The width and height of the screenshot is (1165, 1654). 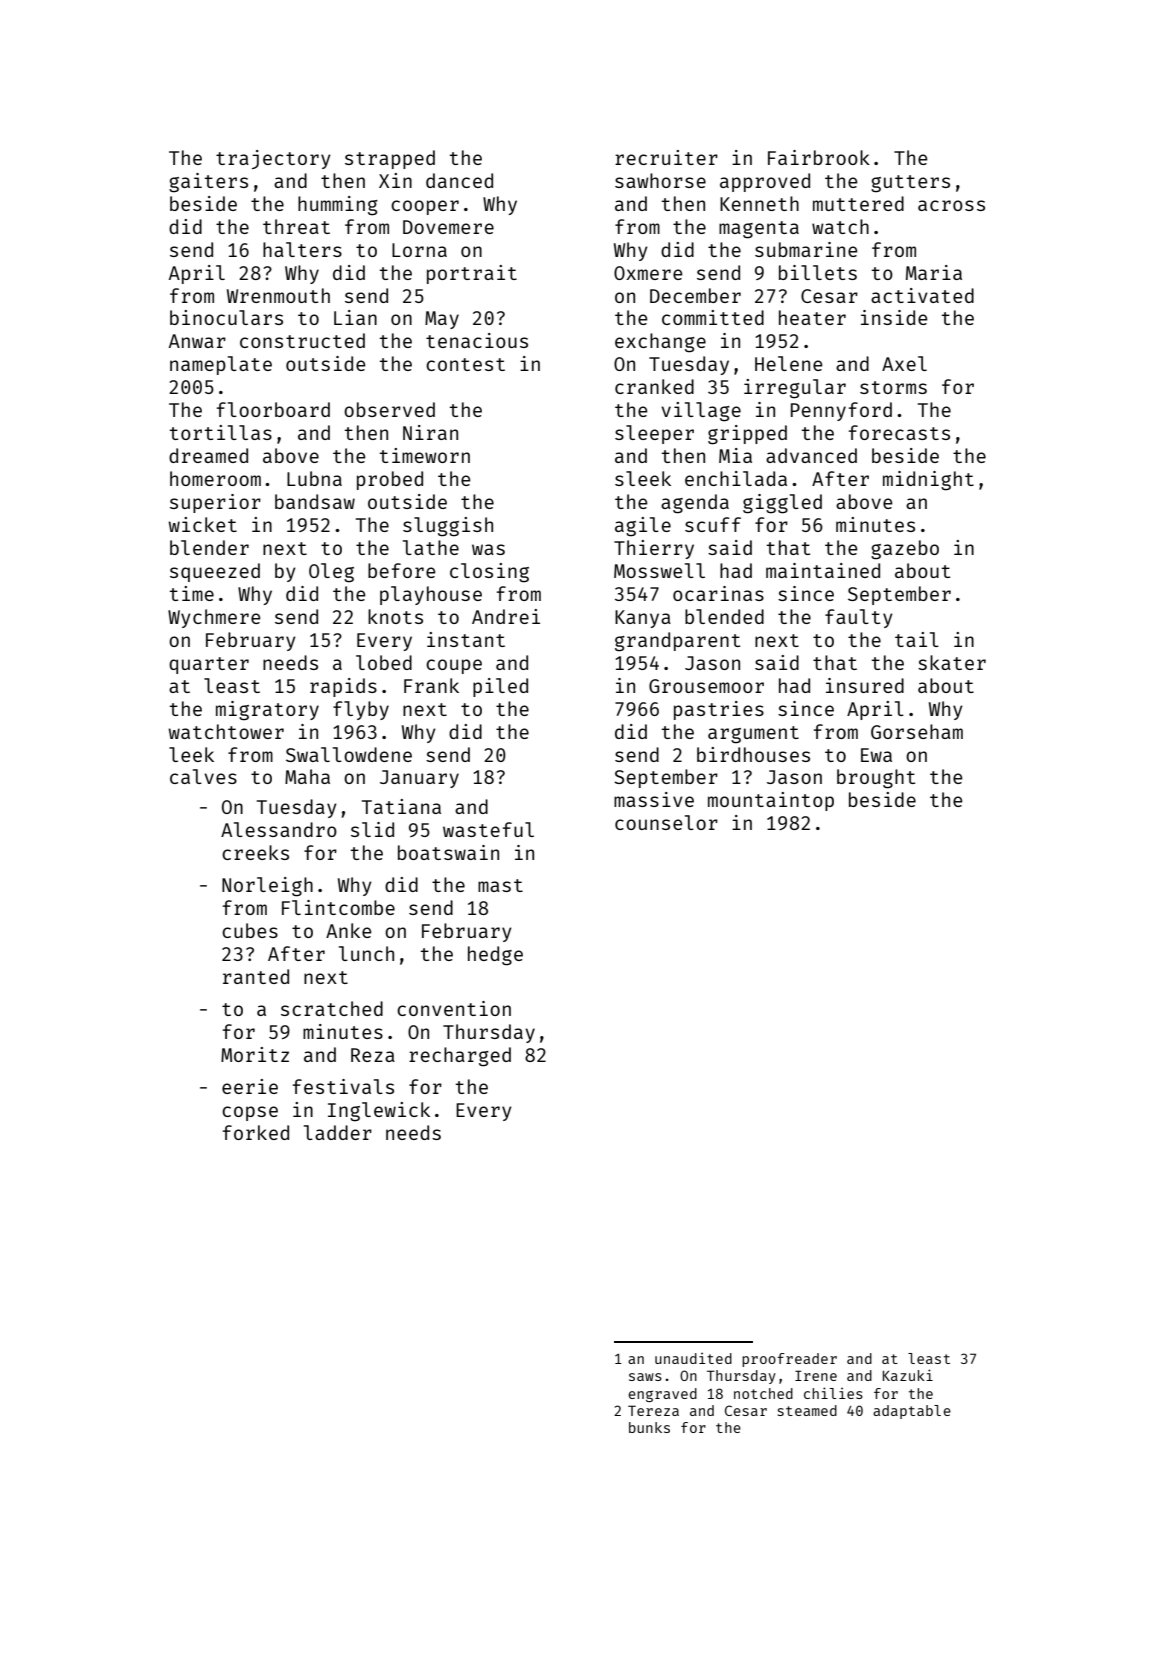 What do you see at coordinates (338, 1132) in the screenshot?
I see `ladder` at bounding box center [338, 1132].
